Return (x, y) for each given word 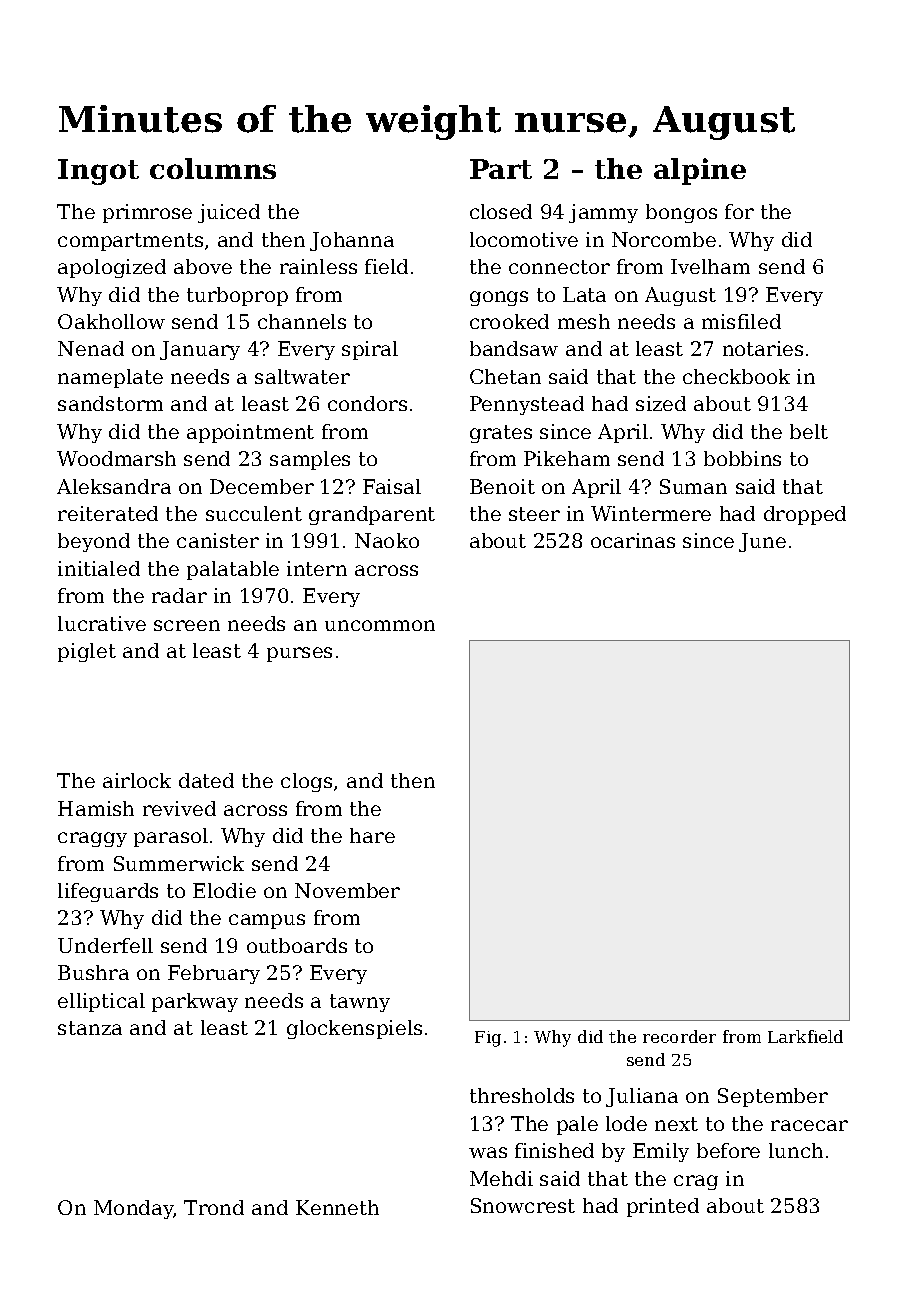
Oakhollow (111, 321)
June (762, 542)
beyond (94, 542)
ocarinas (633, 540)
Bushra (93, 972)
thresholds (522, 1095)
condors (367, 403)
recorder (679, 1036)
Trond (214, 1207)
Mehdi (501, 1178)
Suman (693, 486)
